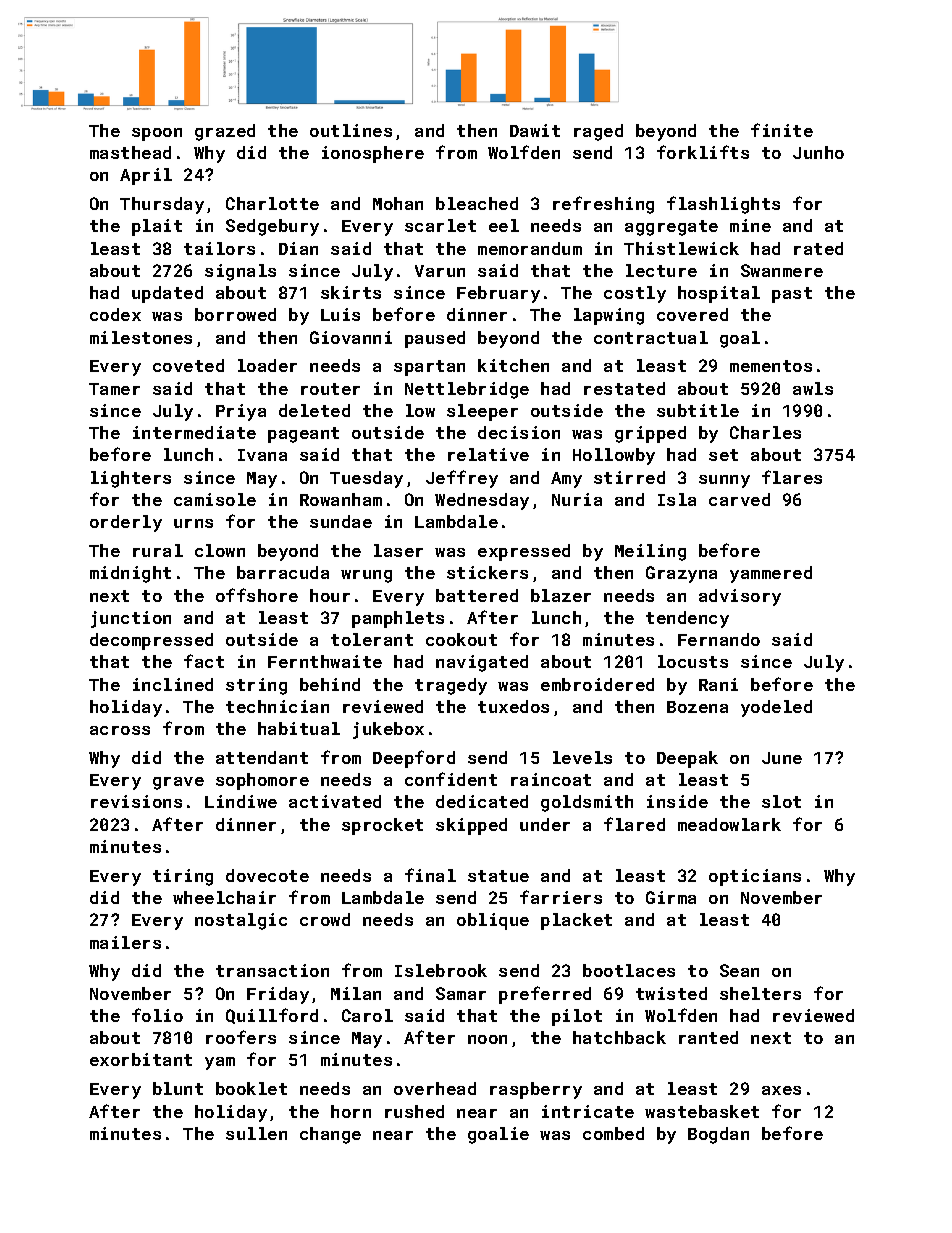 This page has width=952, height=1233. Describe the element at coordinates (366, 576) in the page. I see `wrung` at that location.
